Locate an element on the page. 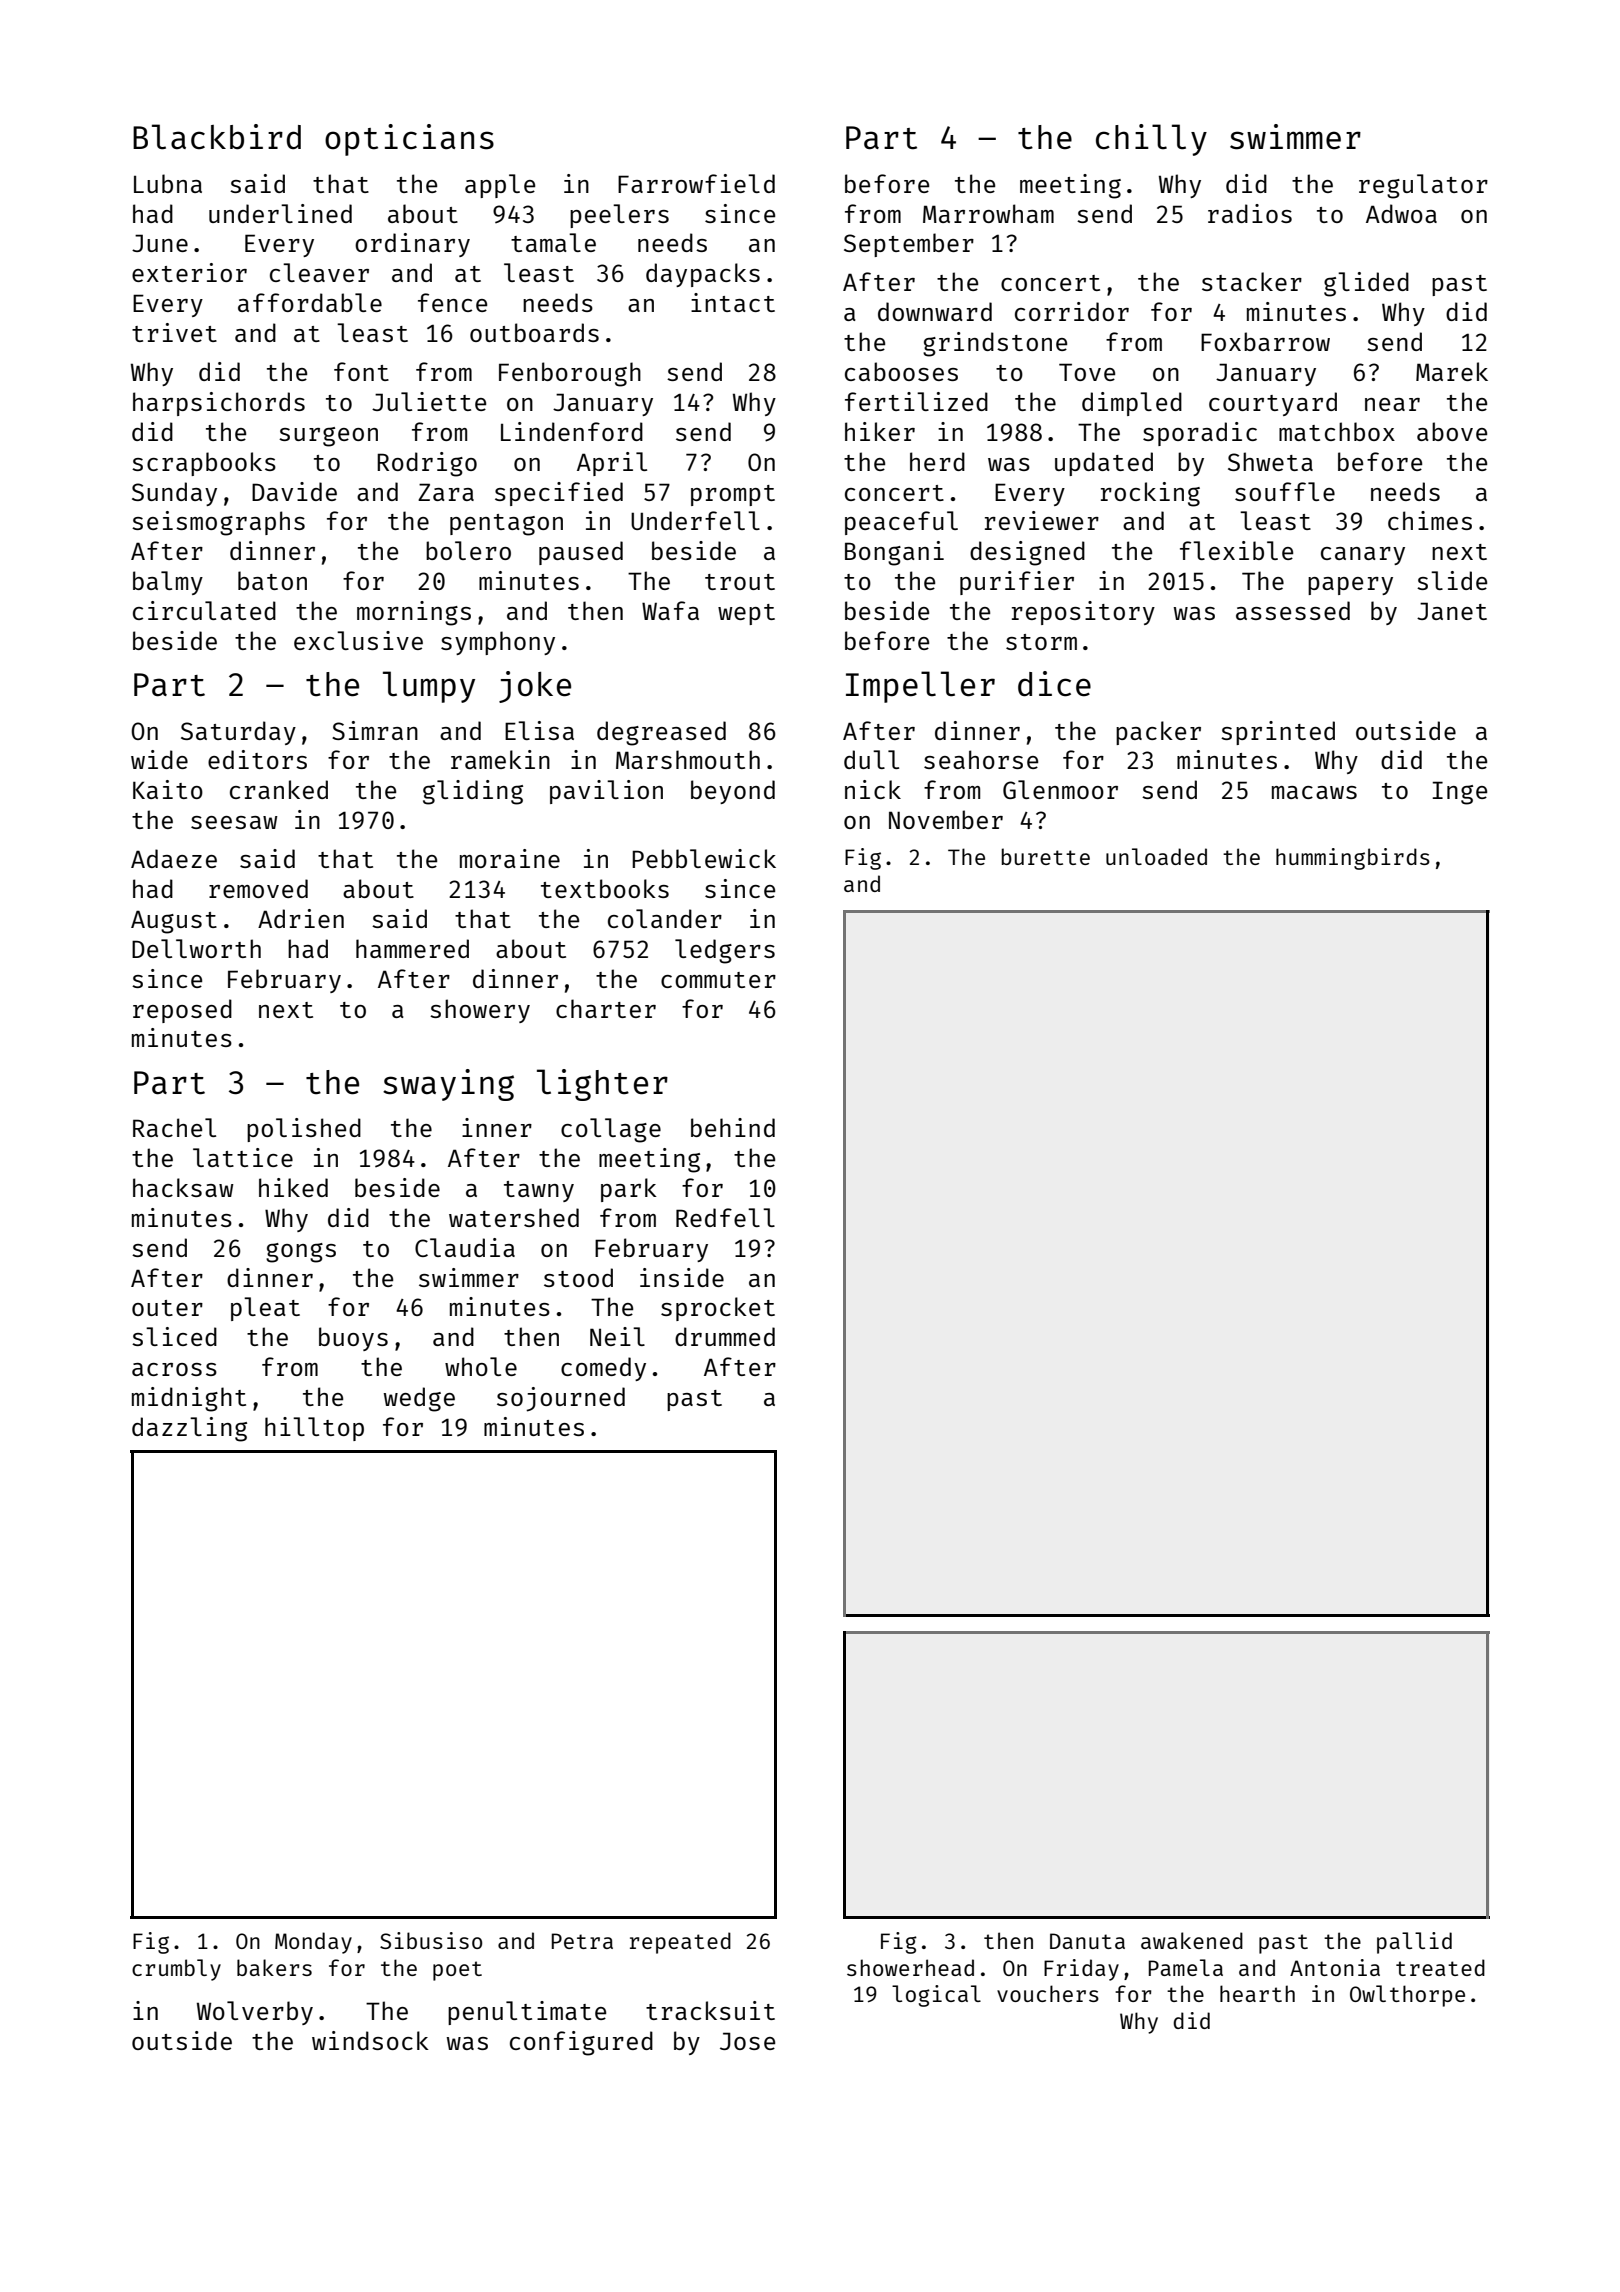 This document has width=1620, height=2292. hiked is located at coordinates (293, 1187).
